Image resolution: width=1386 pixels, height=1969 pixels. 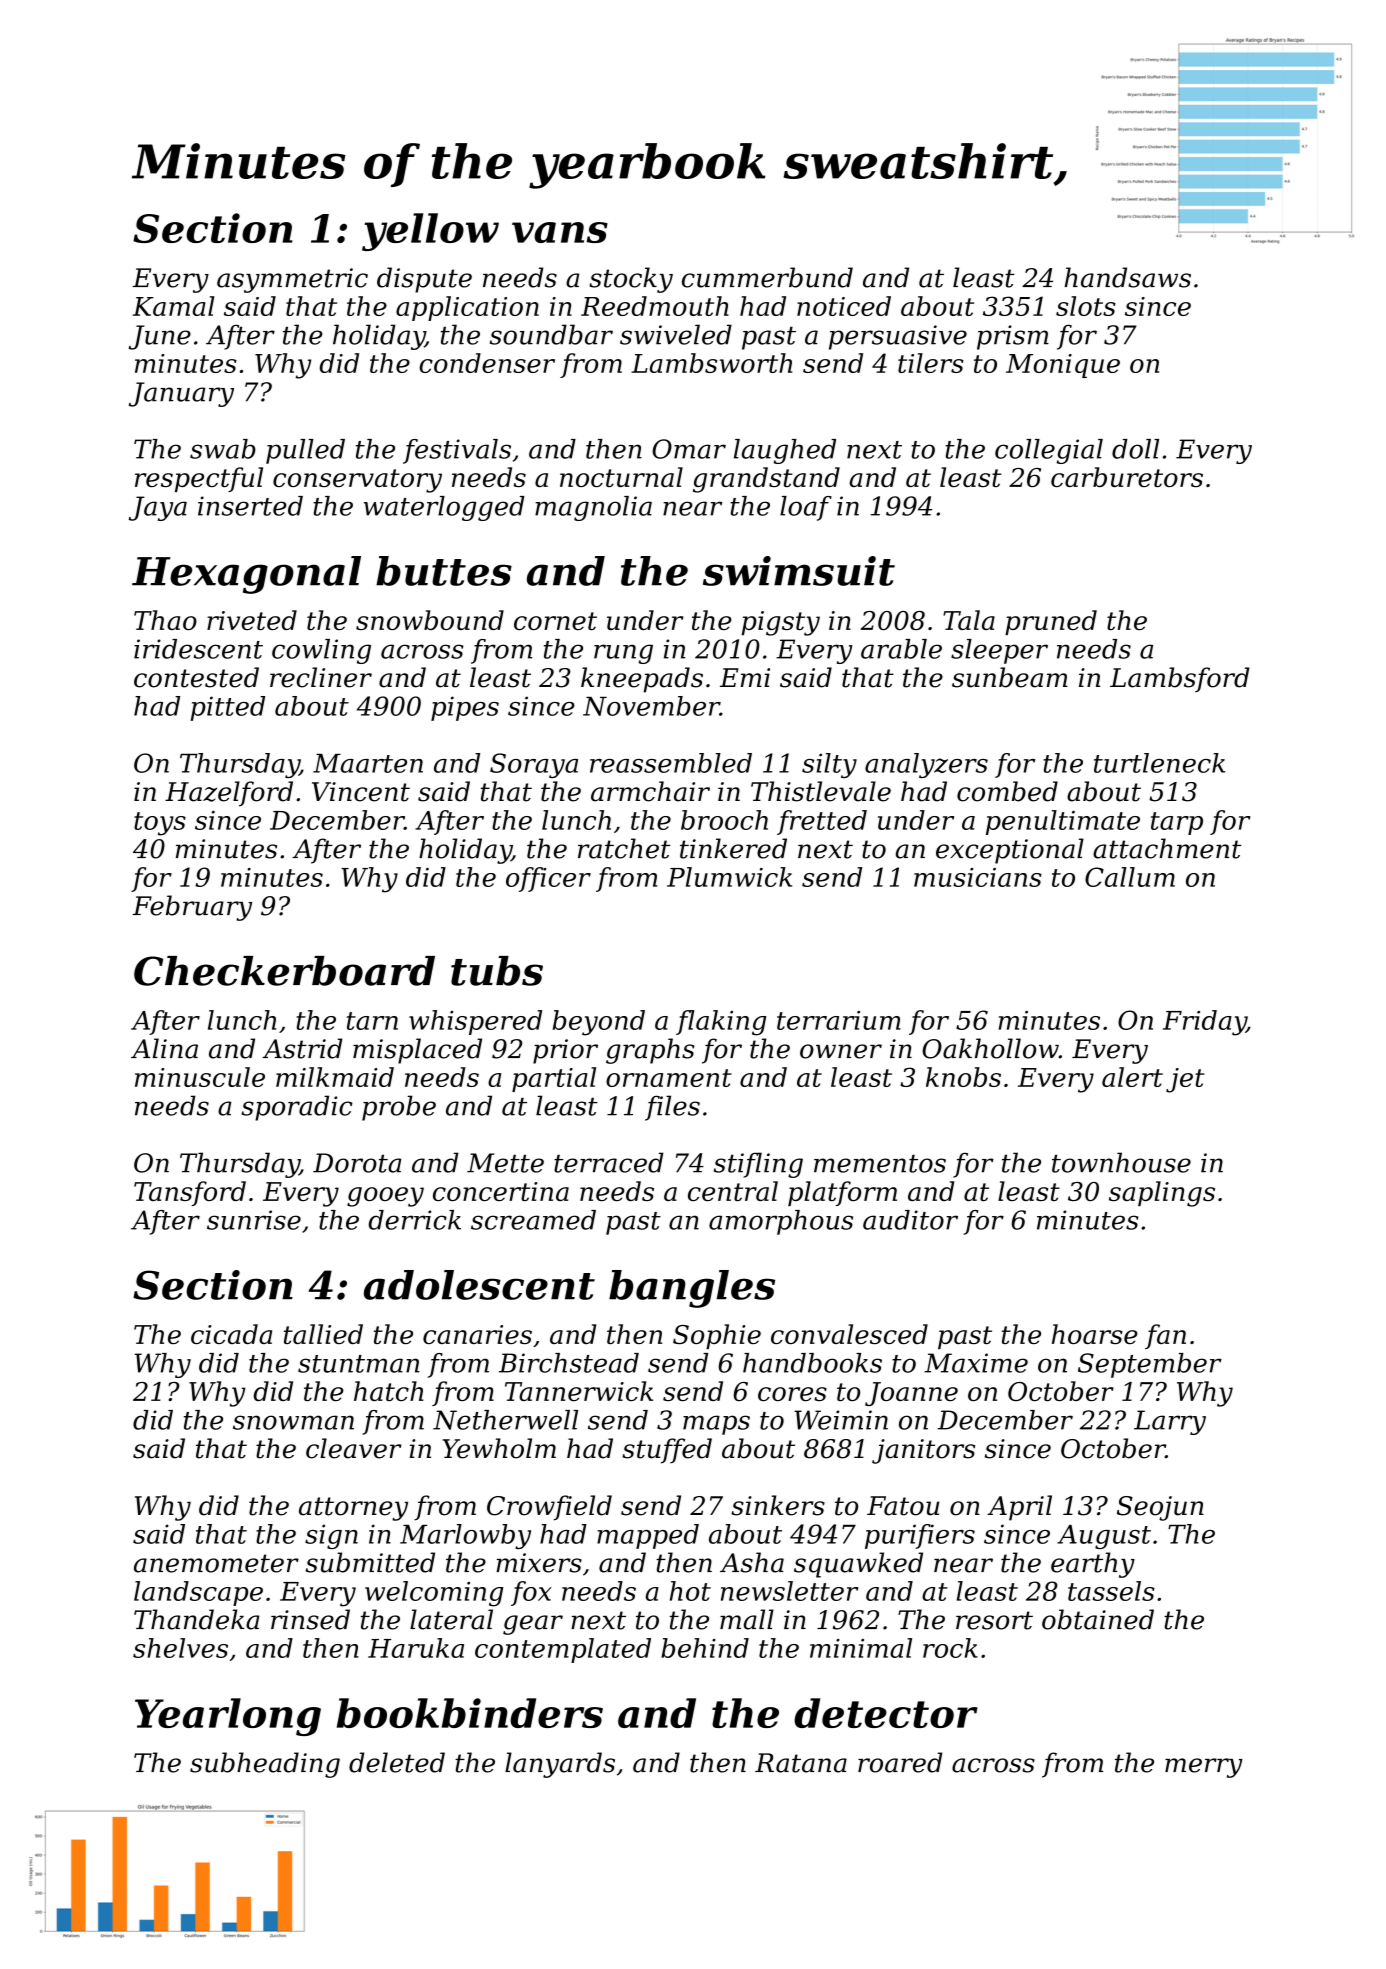 What do you see at coordinates (501, 1191) in the page?
I see `concertina` at bounding box center [501, 1191].
